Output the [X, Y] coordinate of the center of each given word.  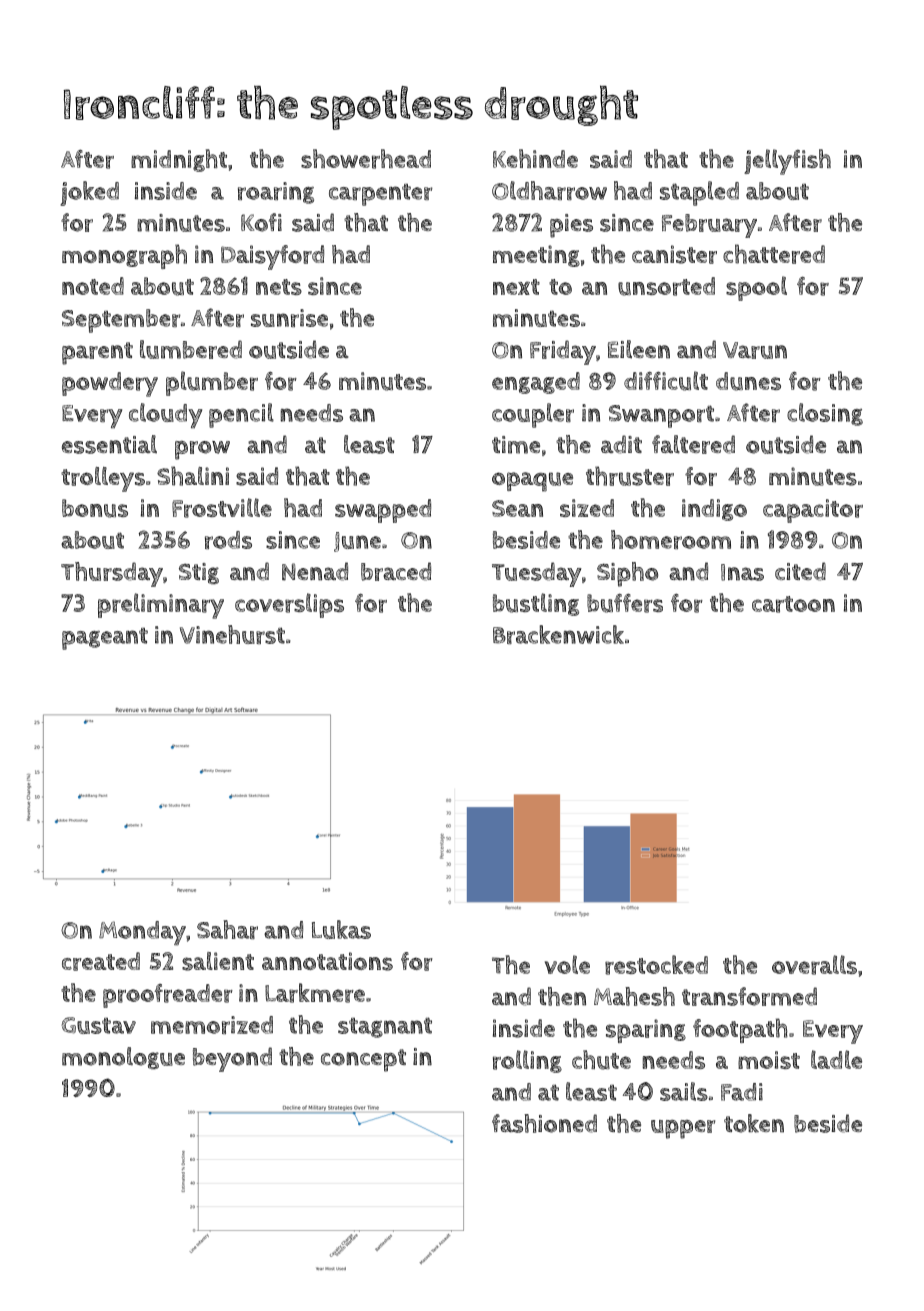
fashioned [544, 1123]
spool [756, 288]
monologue [123, 1058]
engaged [536, 383]
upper [683, 1129]
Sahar [227, 929]
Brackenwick [558, 634]
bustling [536, 604]
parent [97, 353]
